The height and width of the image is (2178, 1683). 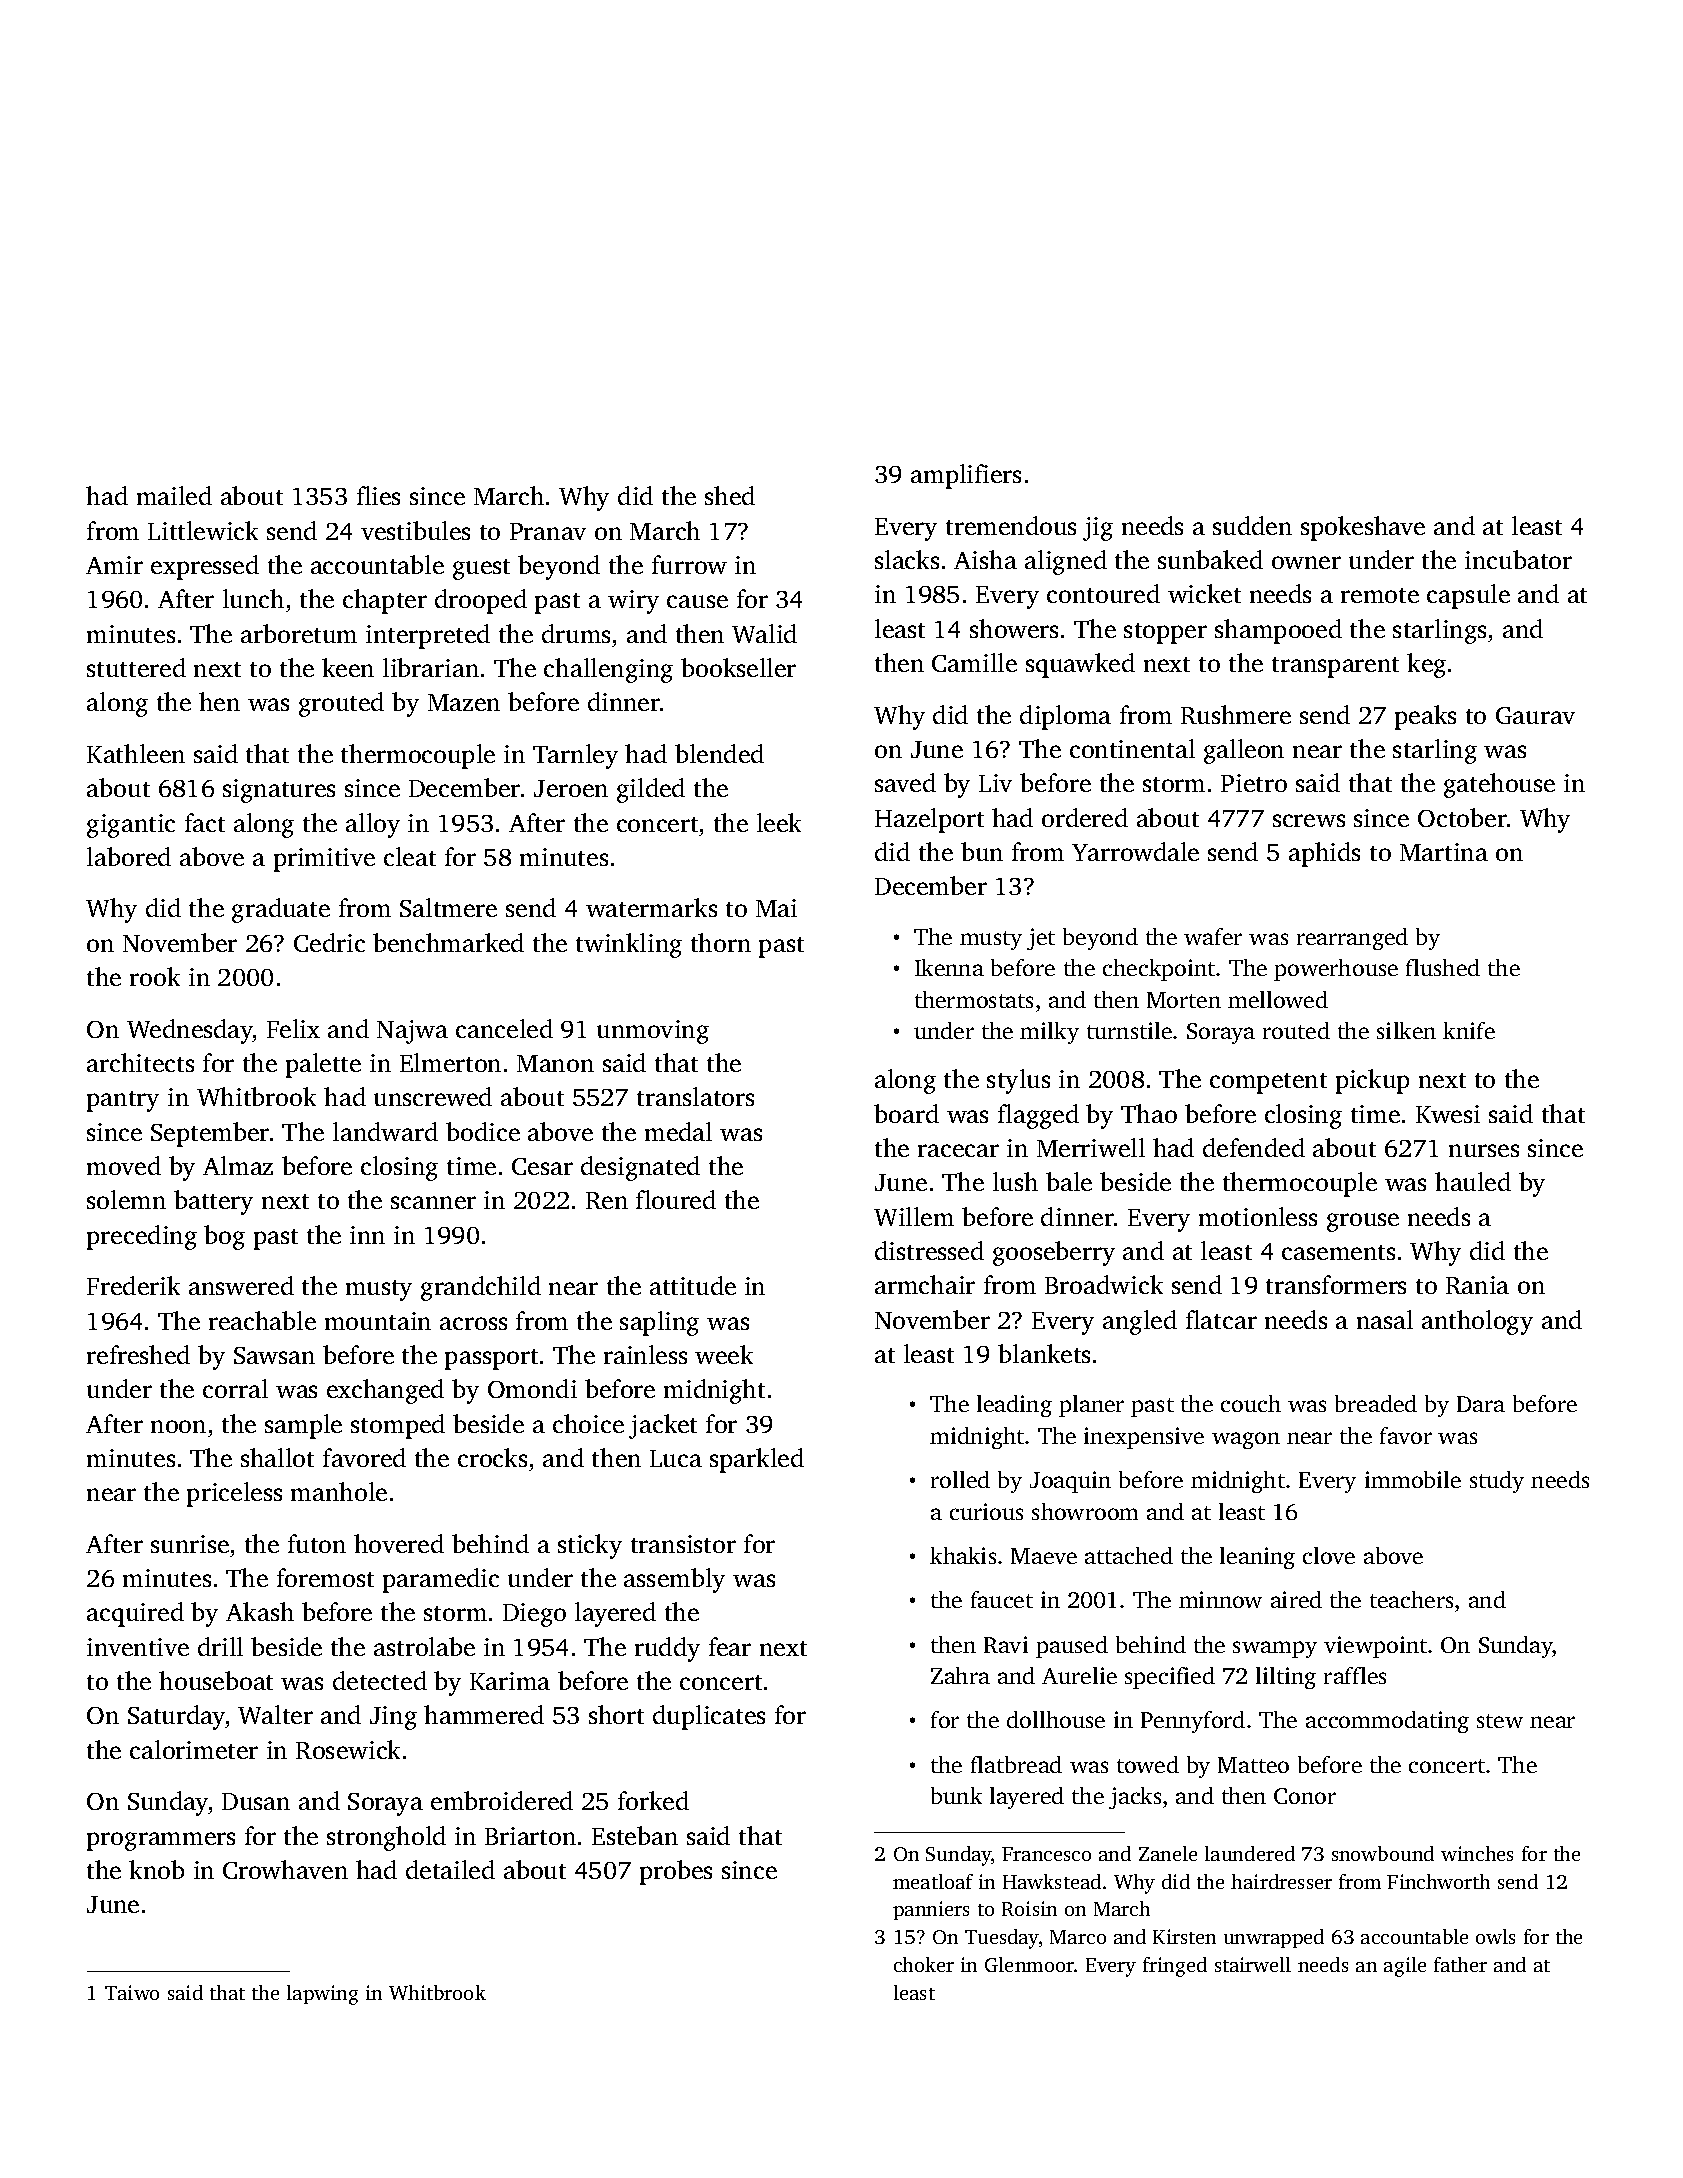 What do you see at coordinates (1236, 714) in the image?
I see `Rushmere` at bounding box center [1236, 714].
